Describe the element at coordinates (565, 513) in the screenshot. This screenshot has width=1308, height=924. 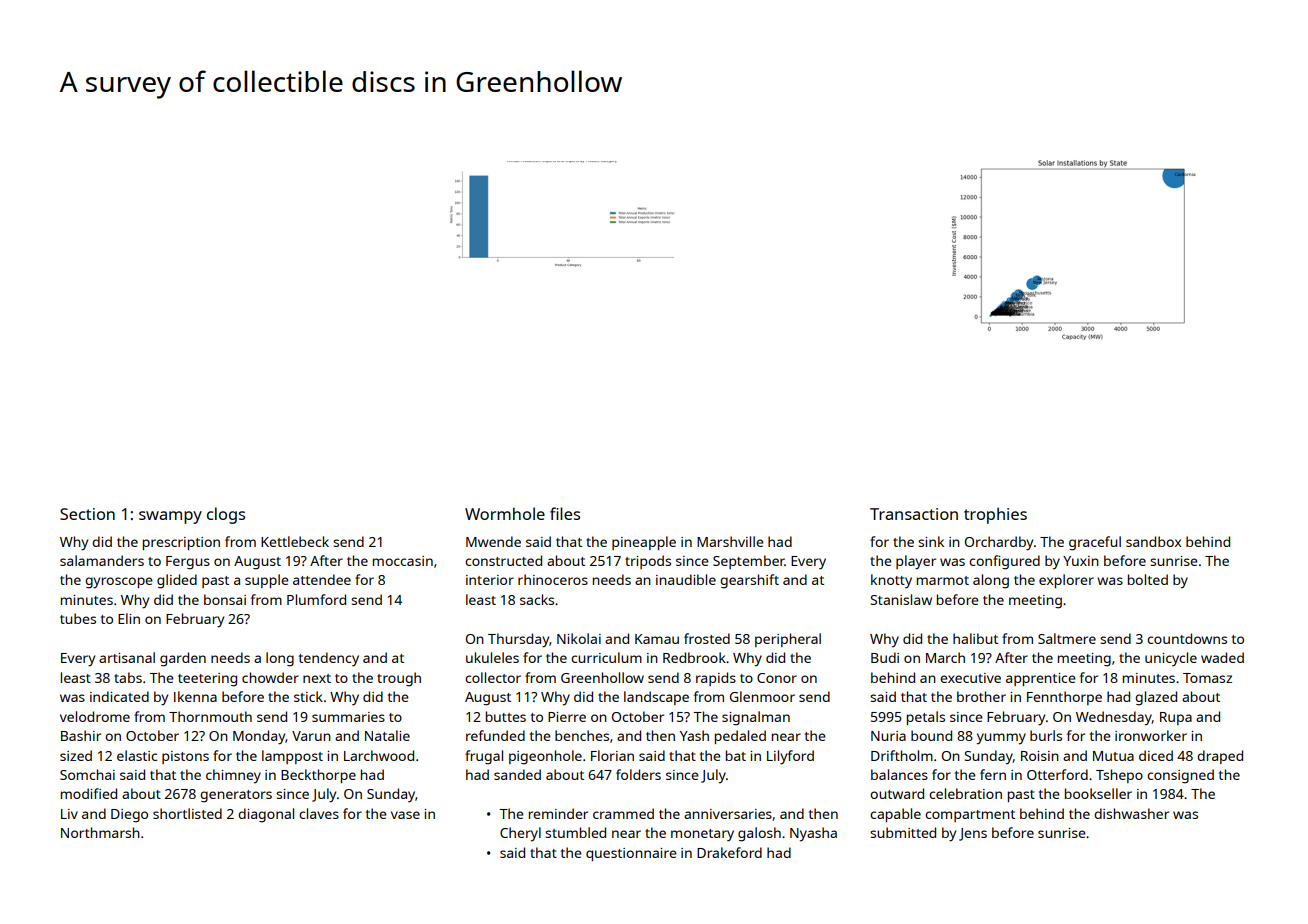
I see `files` at that location.
